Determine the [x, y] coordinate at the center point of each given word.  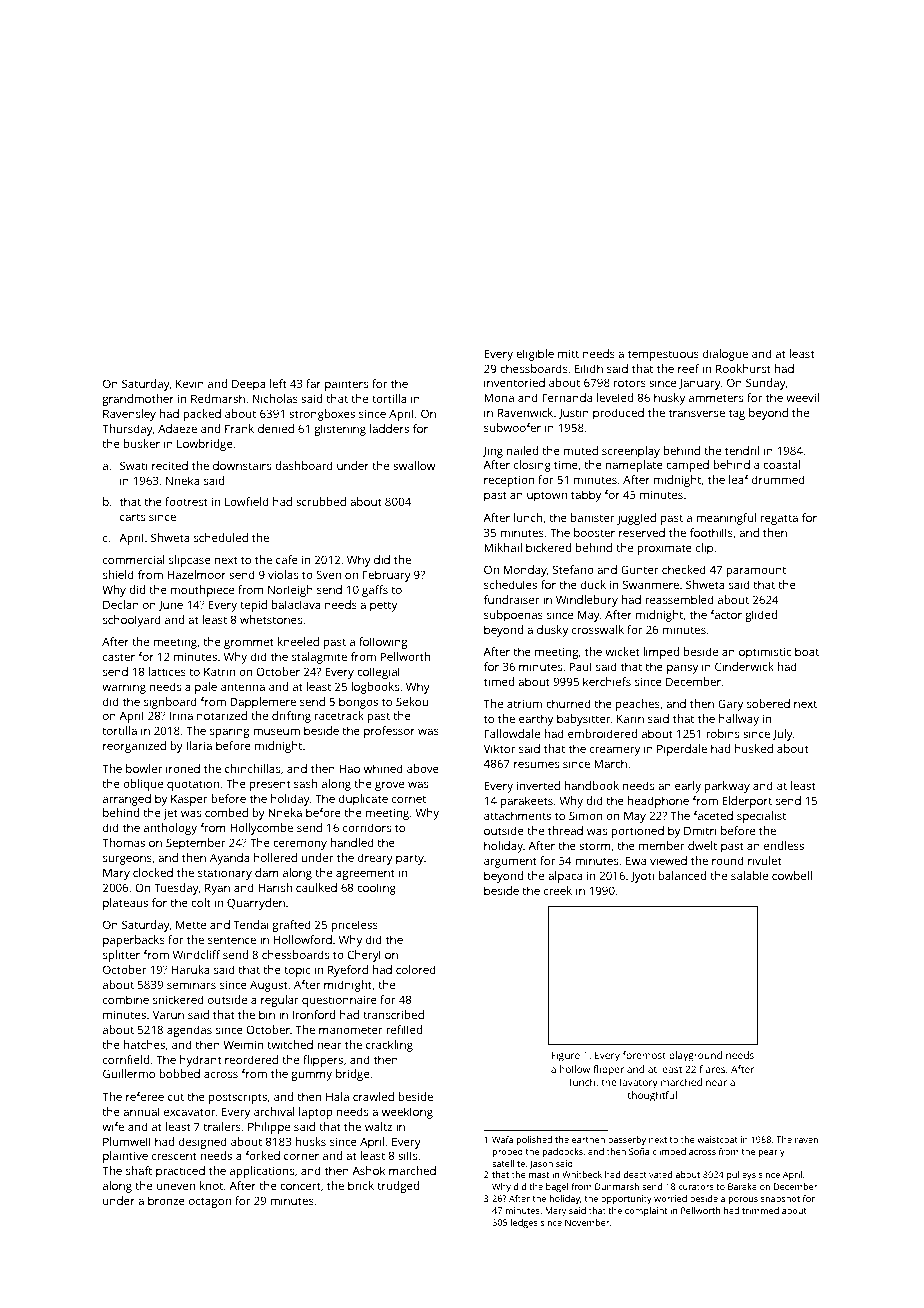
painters [346, 385]
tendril [742, 450]
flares [712, 1069]
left [278, 383]
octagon [210, 1202]
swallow [414, 465]
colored [416, 969]
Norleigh [290, 591]
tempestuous [663, 355]
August [269, 986]
